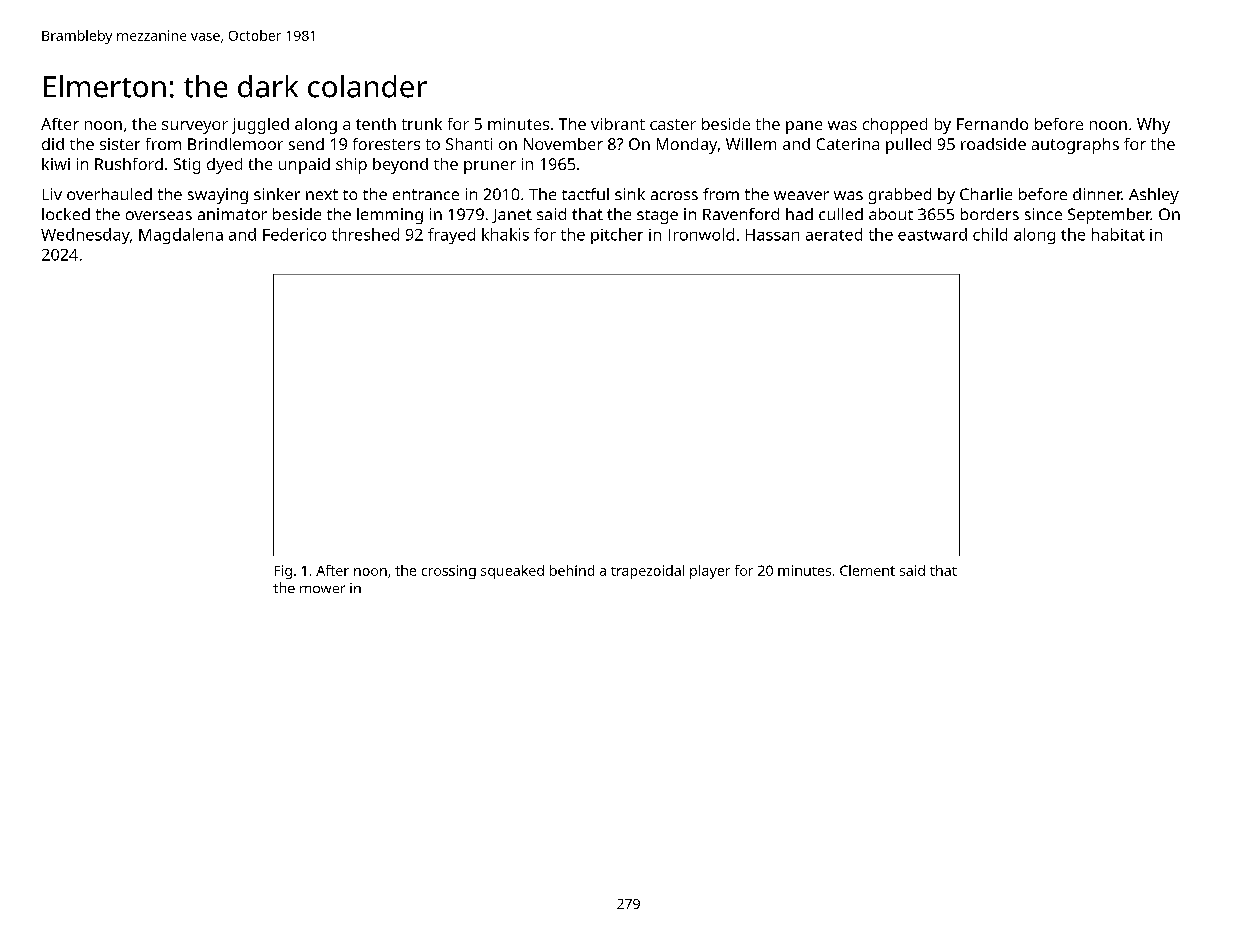  Describe the element at coordinates (867, 570) in the screenshot. I see `Clement` at that location.
